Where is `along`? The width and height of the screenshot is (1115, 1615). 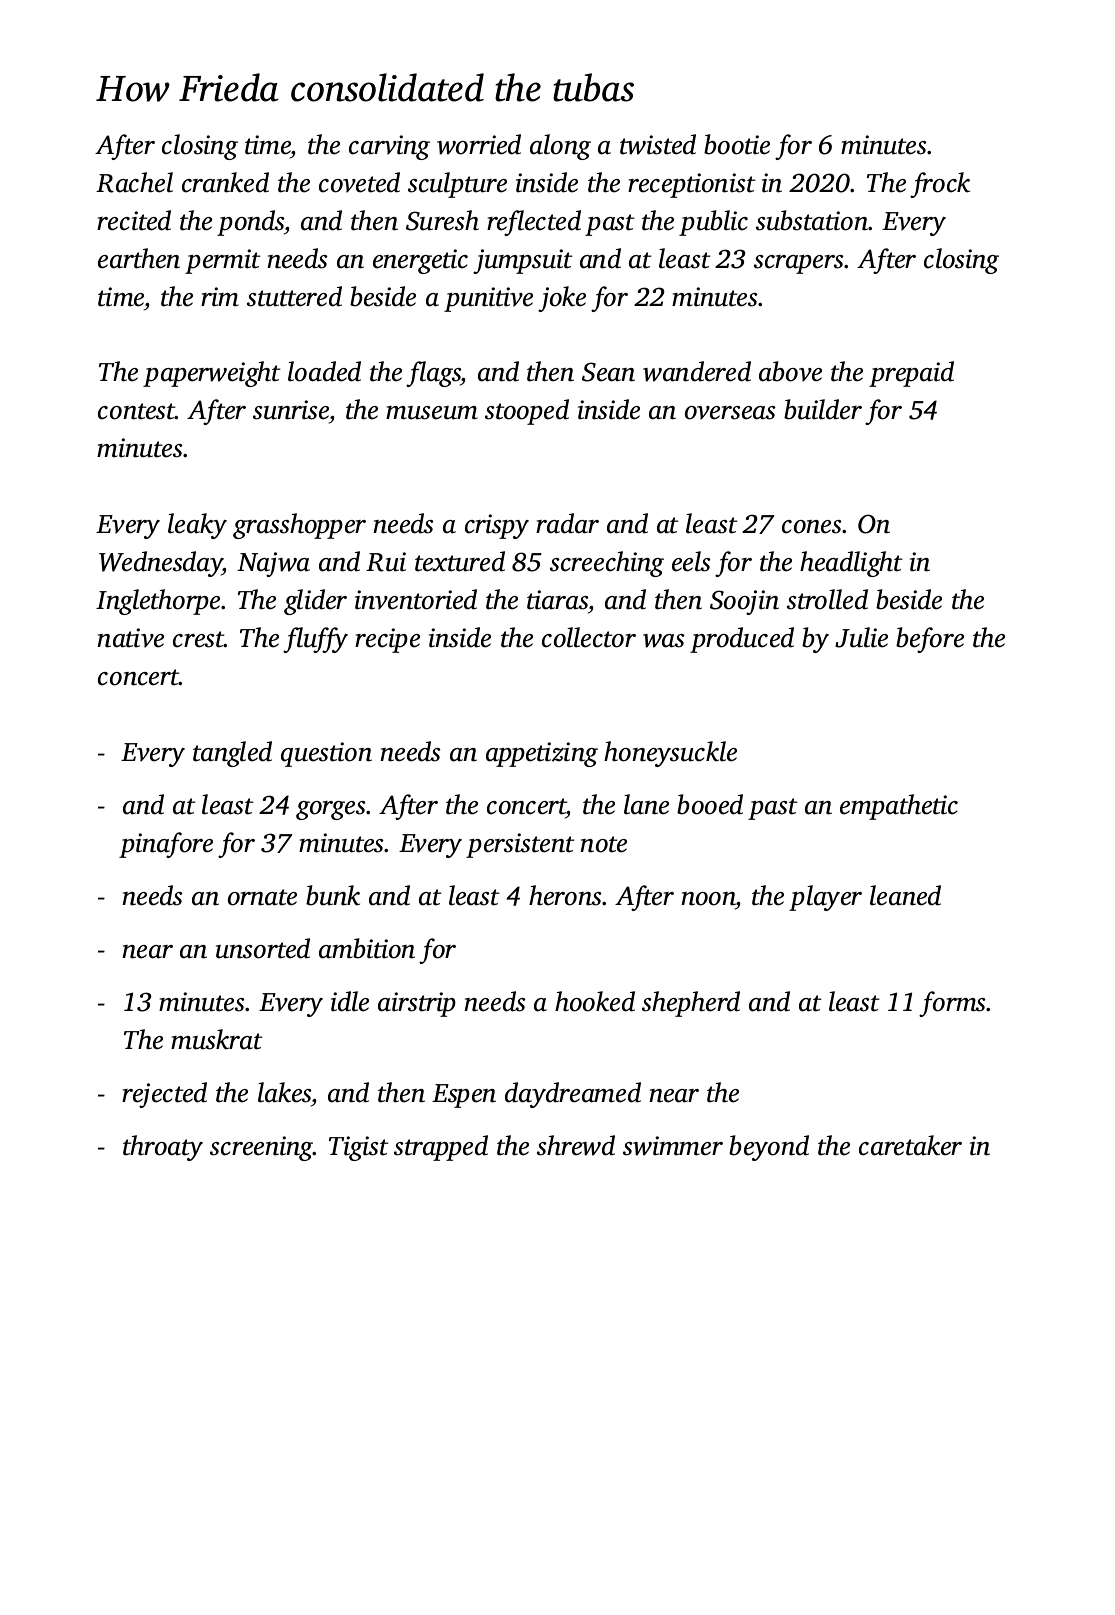 along is located at coordinates (560, 147).
